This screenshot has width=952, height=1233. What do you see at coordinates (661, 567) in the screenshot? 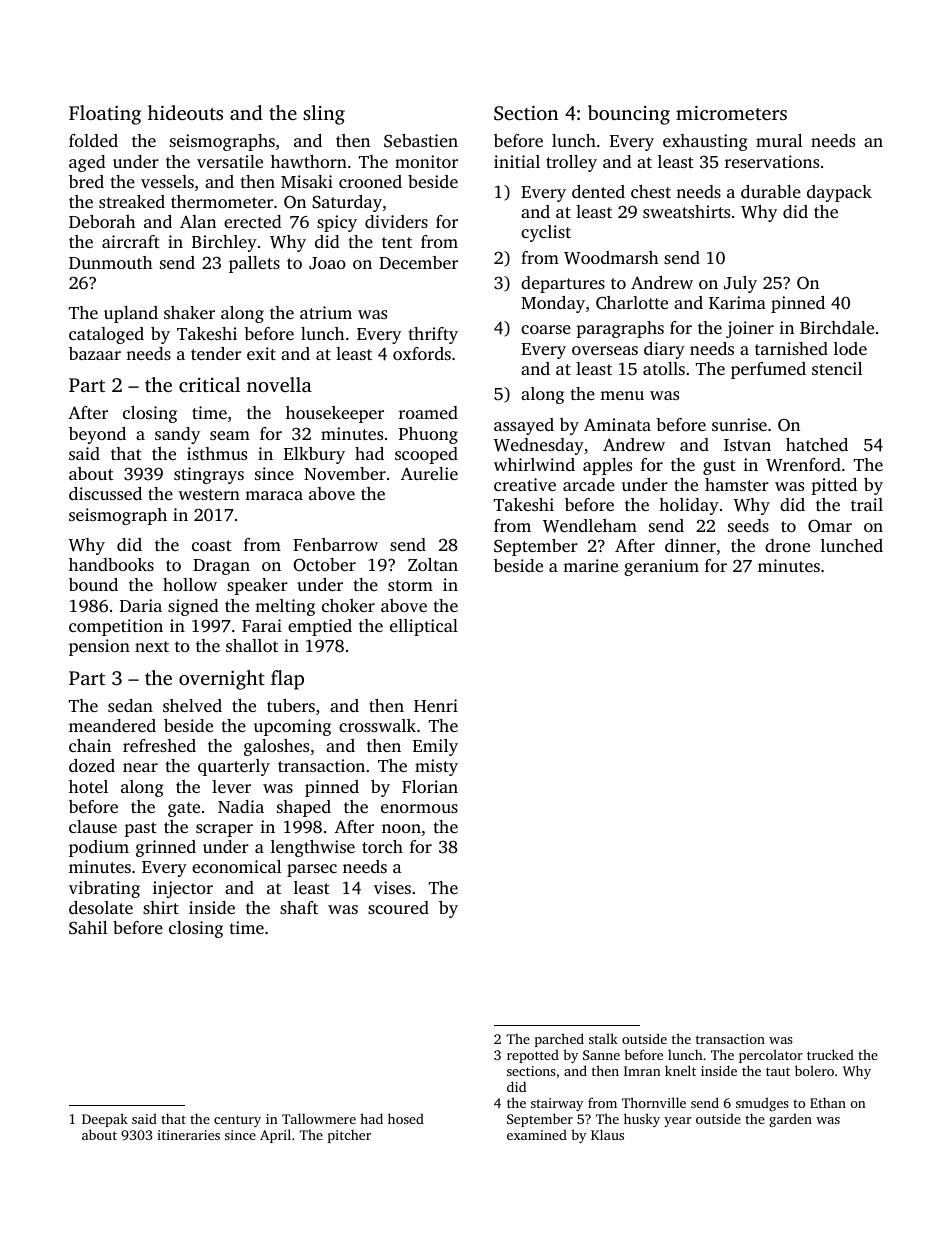
I see `geranium` at bounding box center [661, 567].
